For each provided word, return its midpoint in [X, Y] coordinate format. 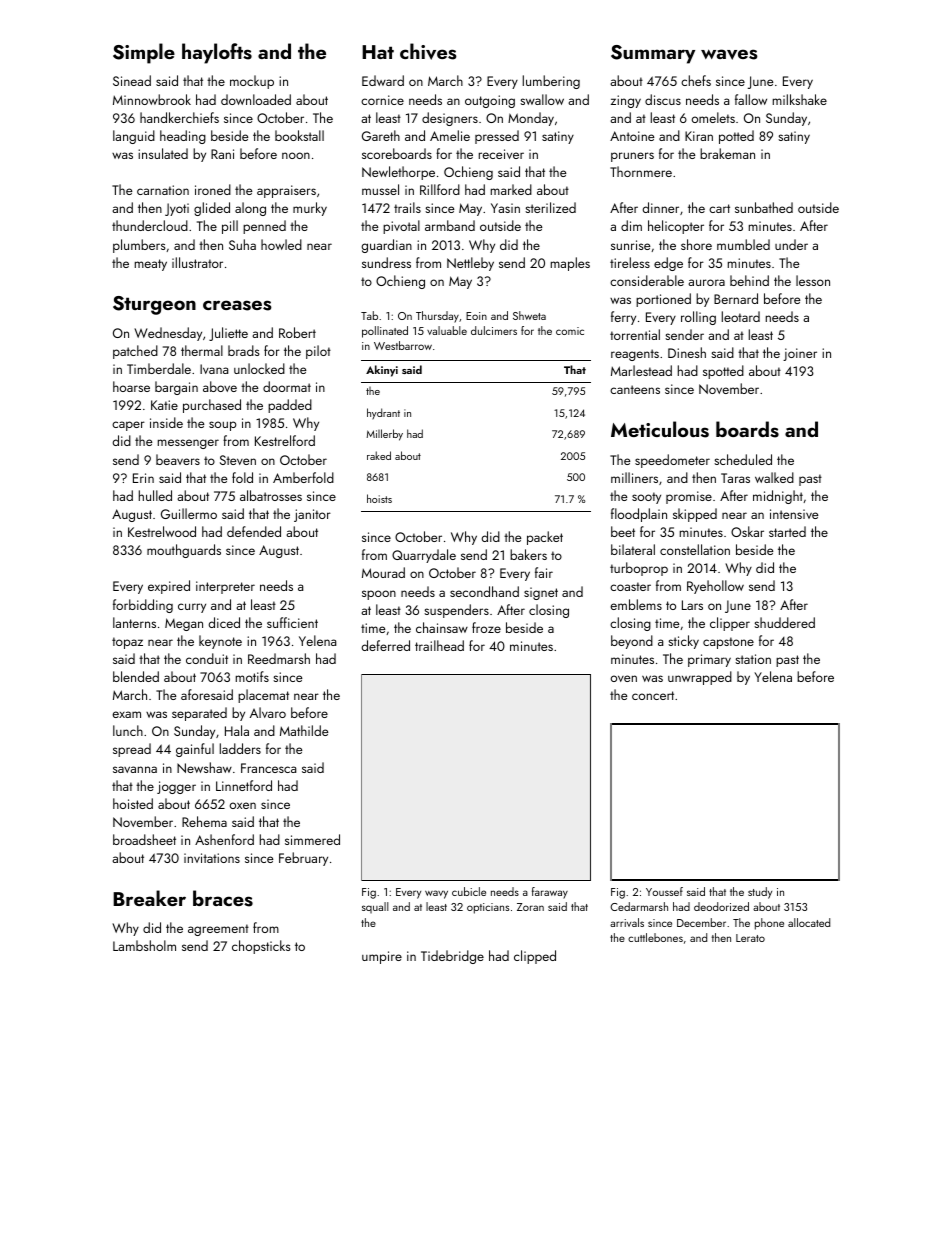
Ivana [214, 369]
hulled [155, 495]
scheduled [743, 459]
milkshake [800, 99]
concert [653, 695]
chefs [696, 80]
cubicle [469, 891]
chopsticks [261, 947]
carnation [163, 190]
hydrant [383, 413]
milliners [634, 477]
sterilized [550, 207]
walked [774, 477]
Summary [653, 54]
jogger [176, 787]
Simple [144, 53]
